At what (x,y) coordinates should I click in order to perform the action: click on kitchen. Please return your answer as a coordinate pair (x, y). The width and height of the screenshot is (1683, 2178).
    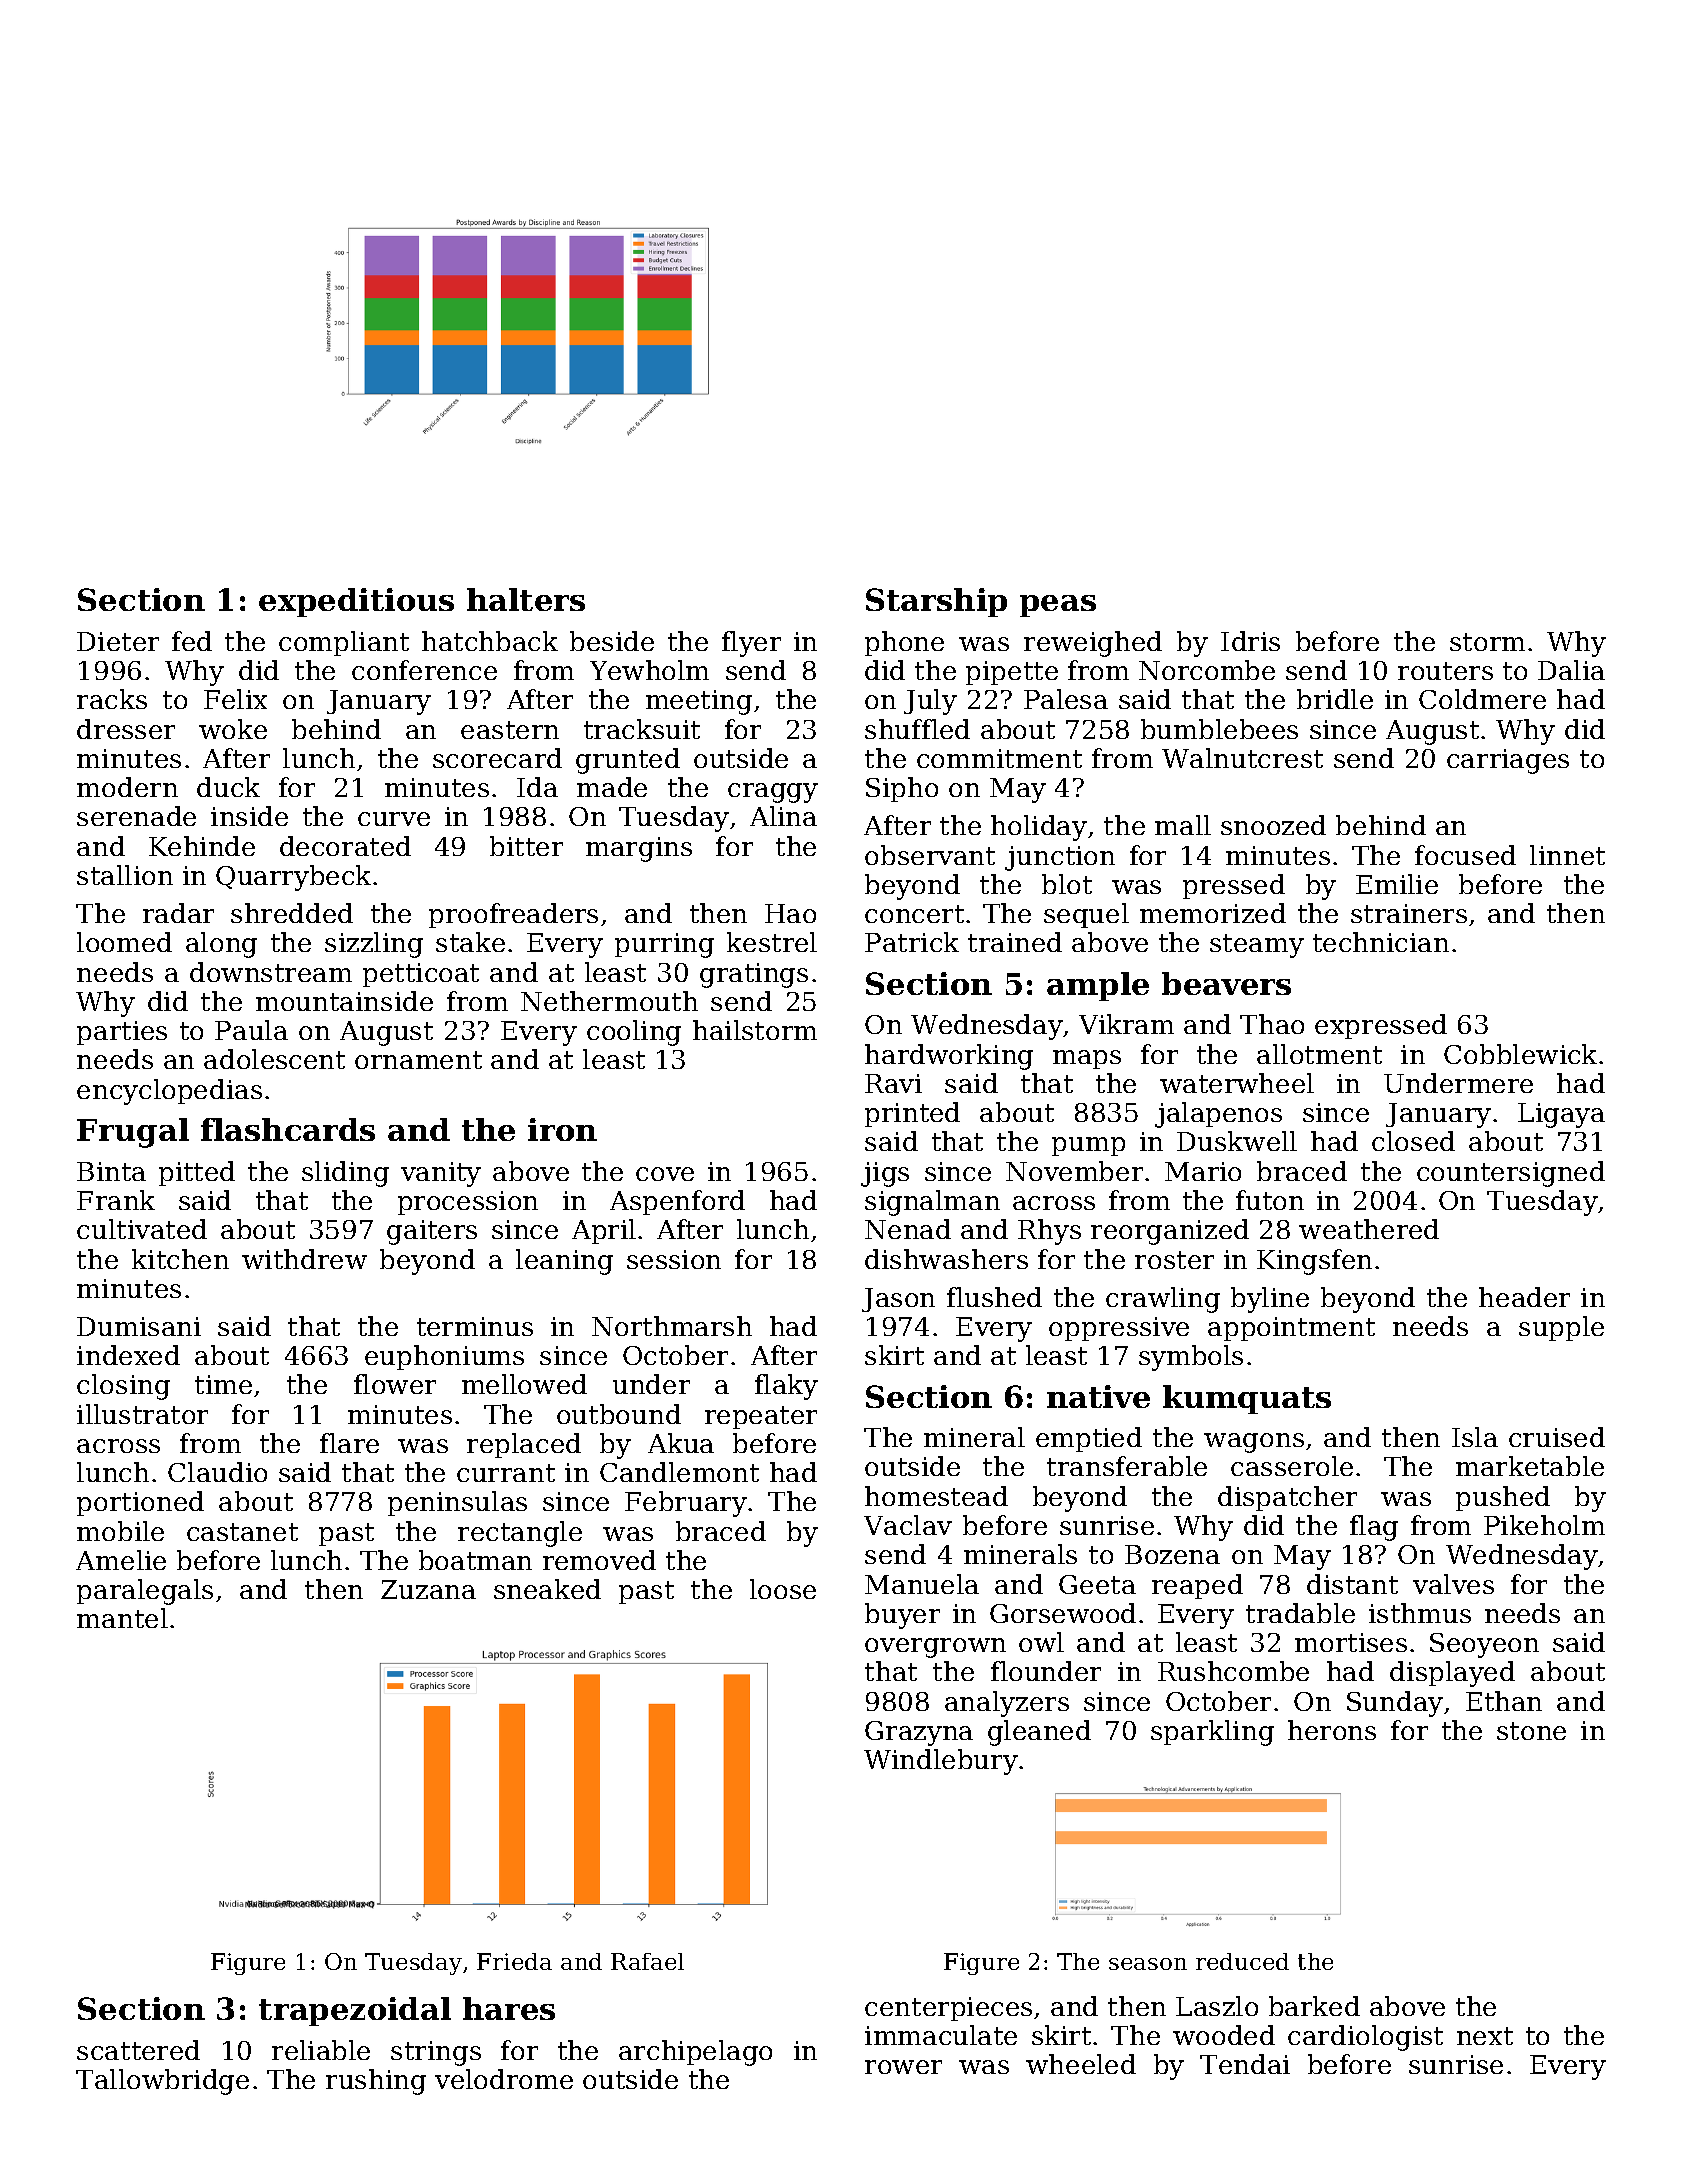
    Looking at the image, I should click on (180, 1259).
